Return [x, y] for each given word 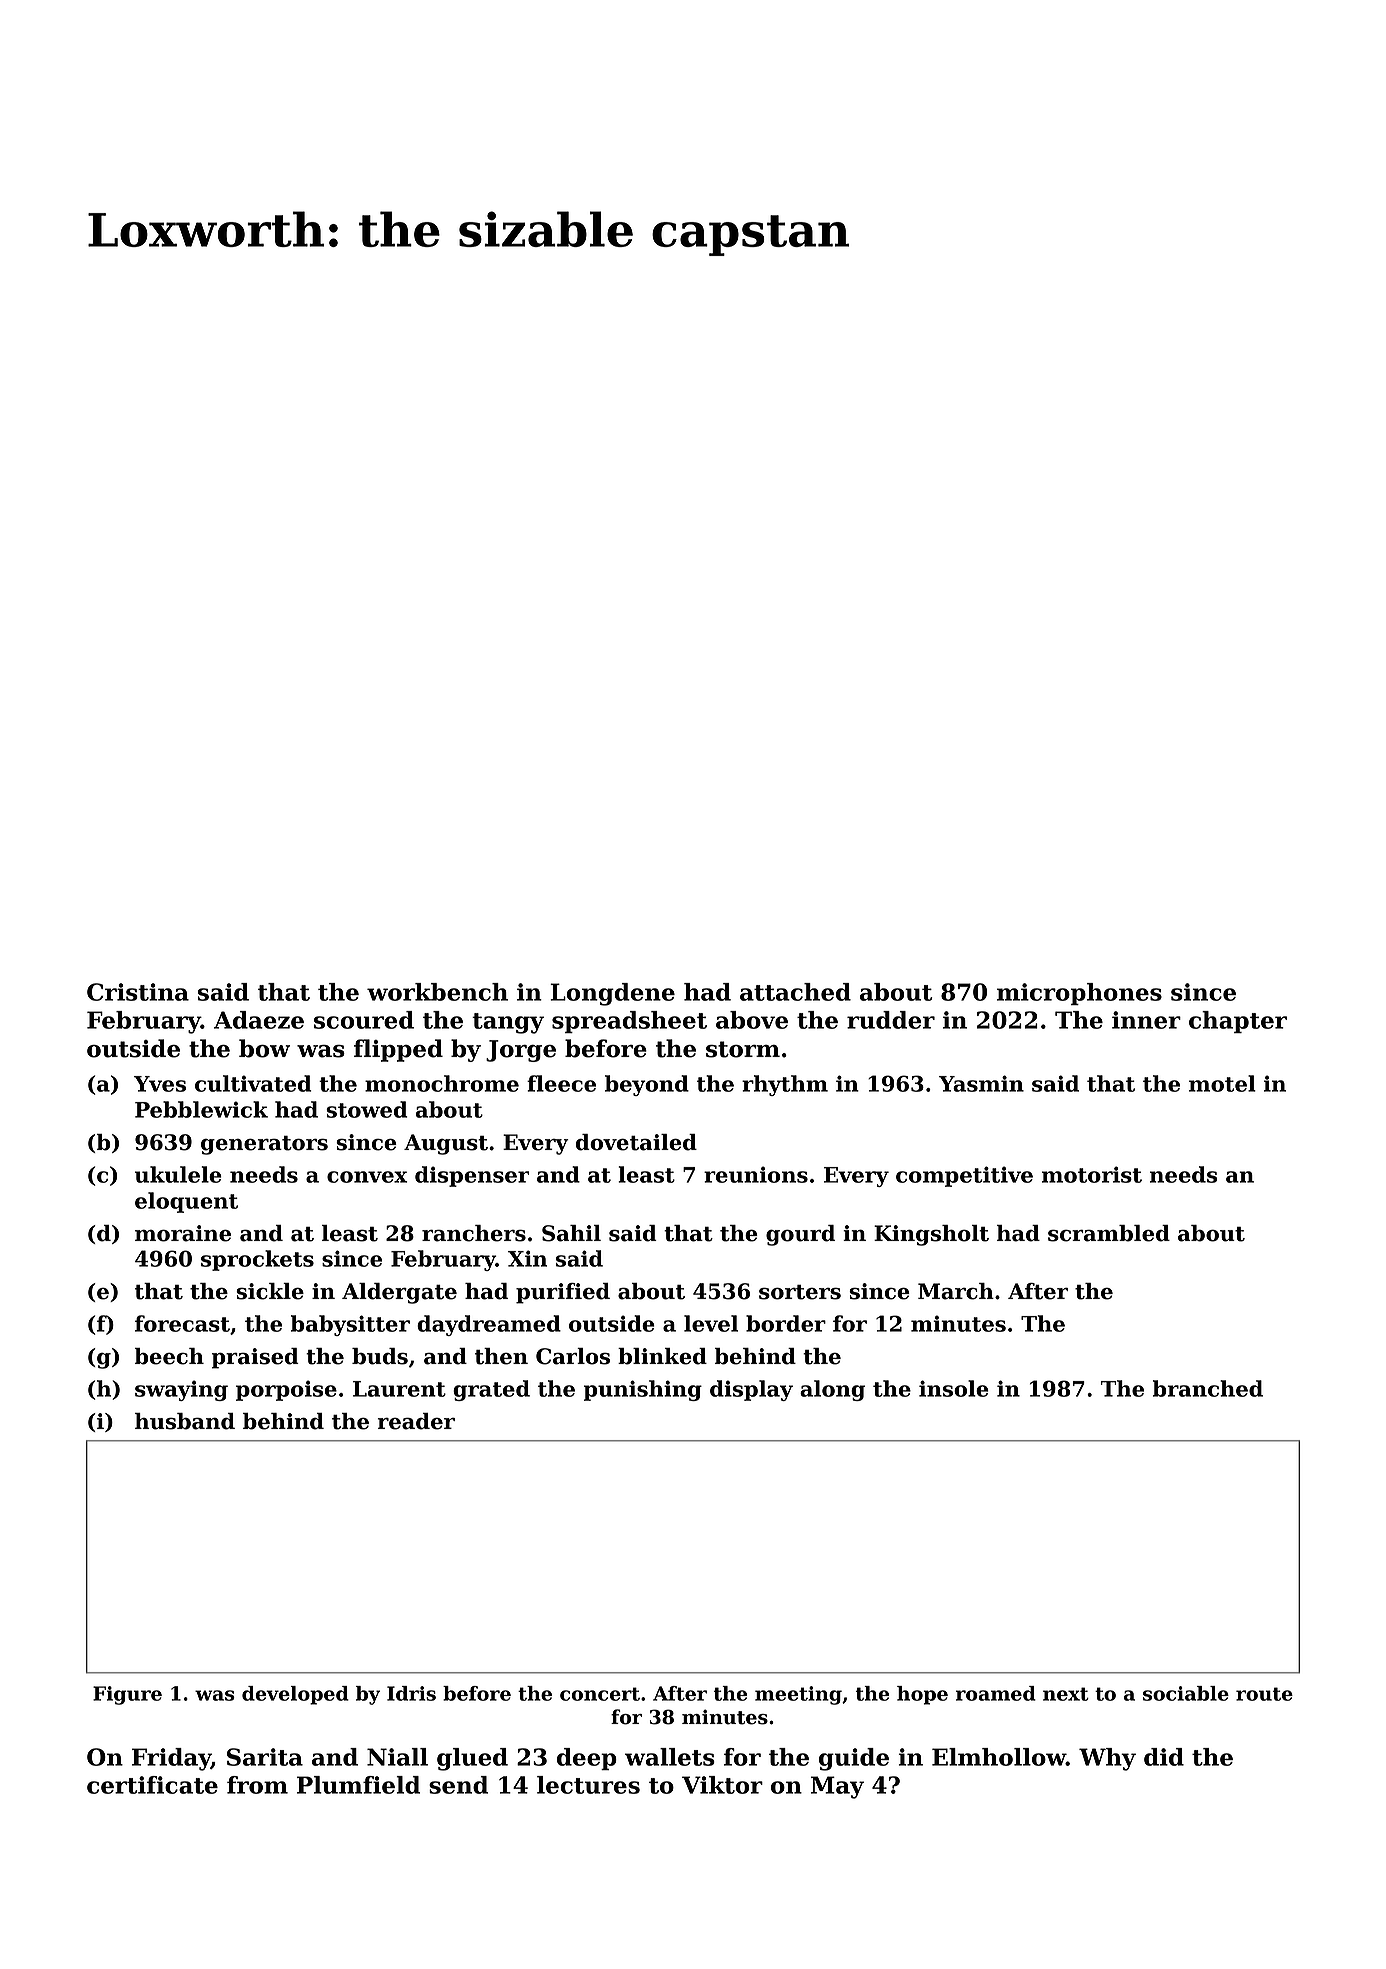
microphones [1079, 994]
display [751, 1390]
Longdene [612, 994]
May [837, 1787]
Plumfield [358, 1785]
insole [954, 1388]
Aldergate [399, 1293]
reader [416, 1421]
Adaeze [259, 1020]
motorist [1092, 1174]
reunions [756, 1174]
